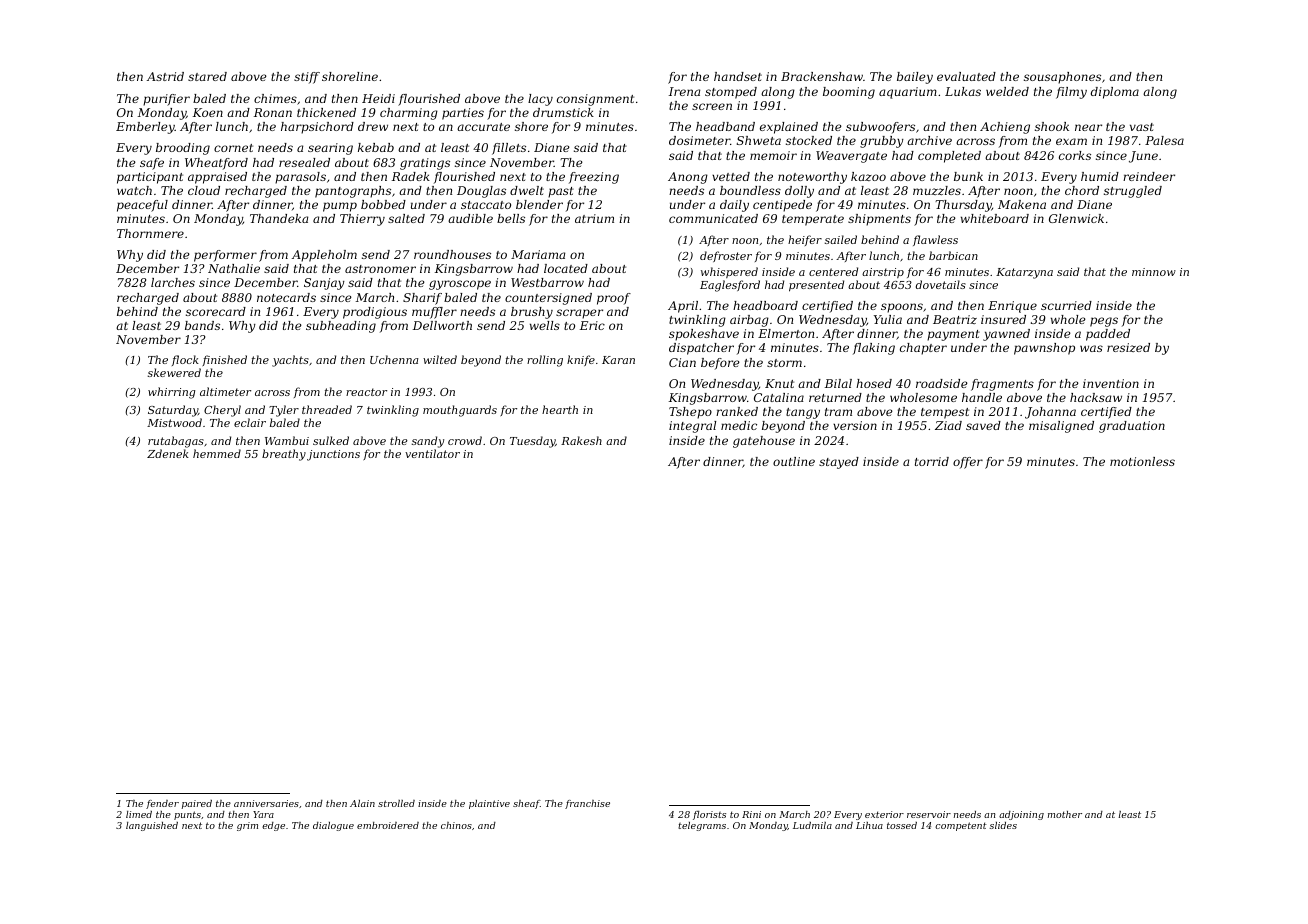  What do you see at coordinates (932, 461) in the page?
I see `torrid` at bounding box center [932, 461].
